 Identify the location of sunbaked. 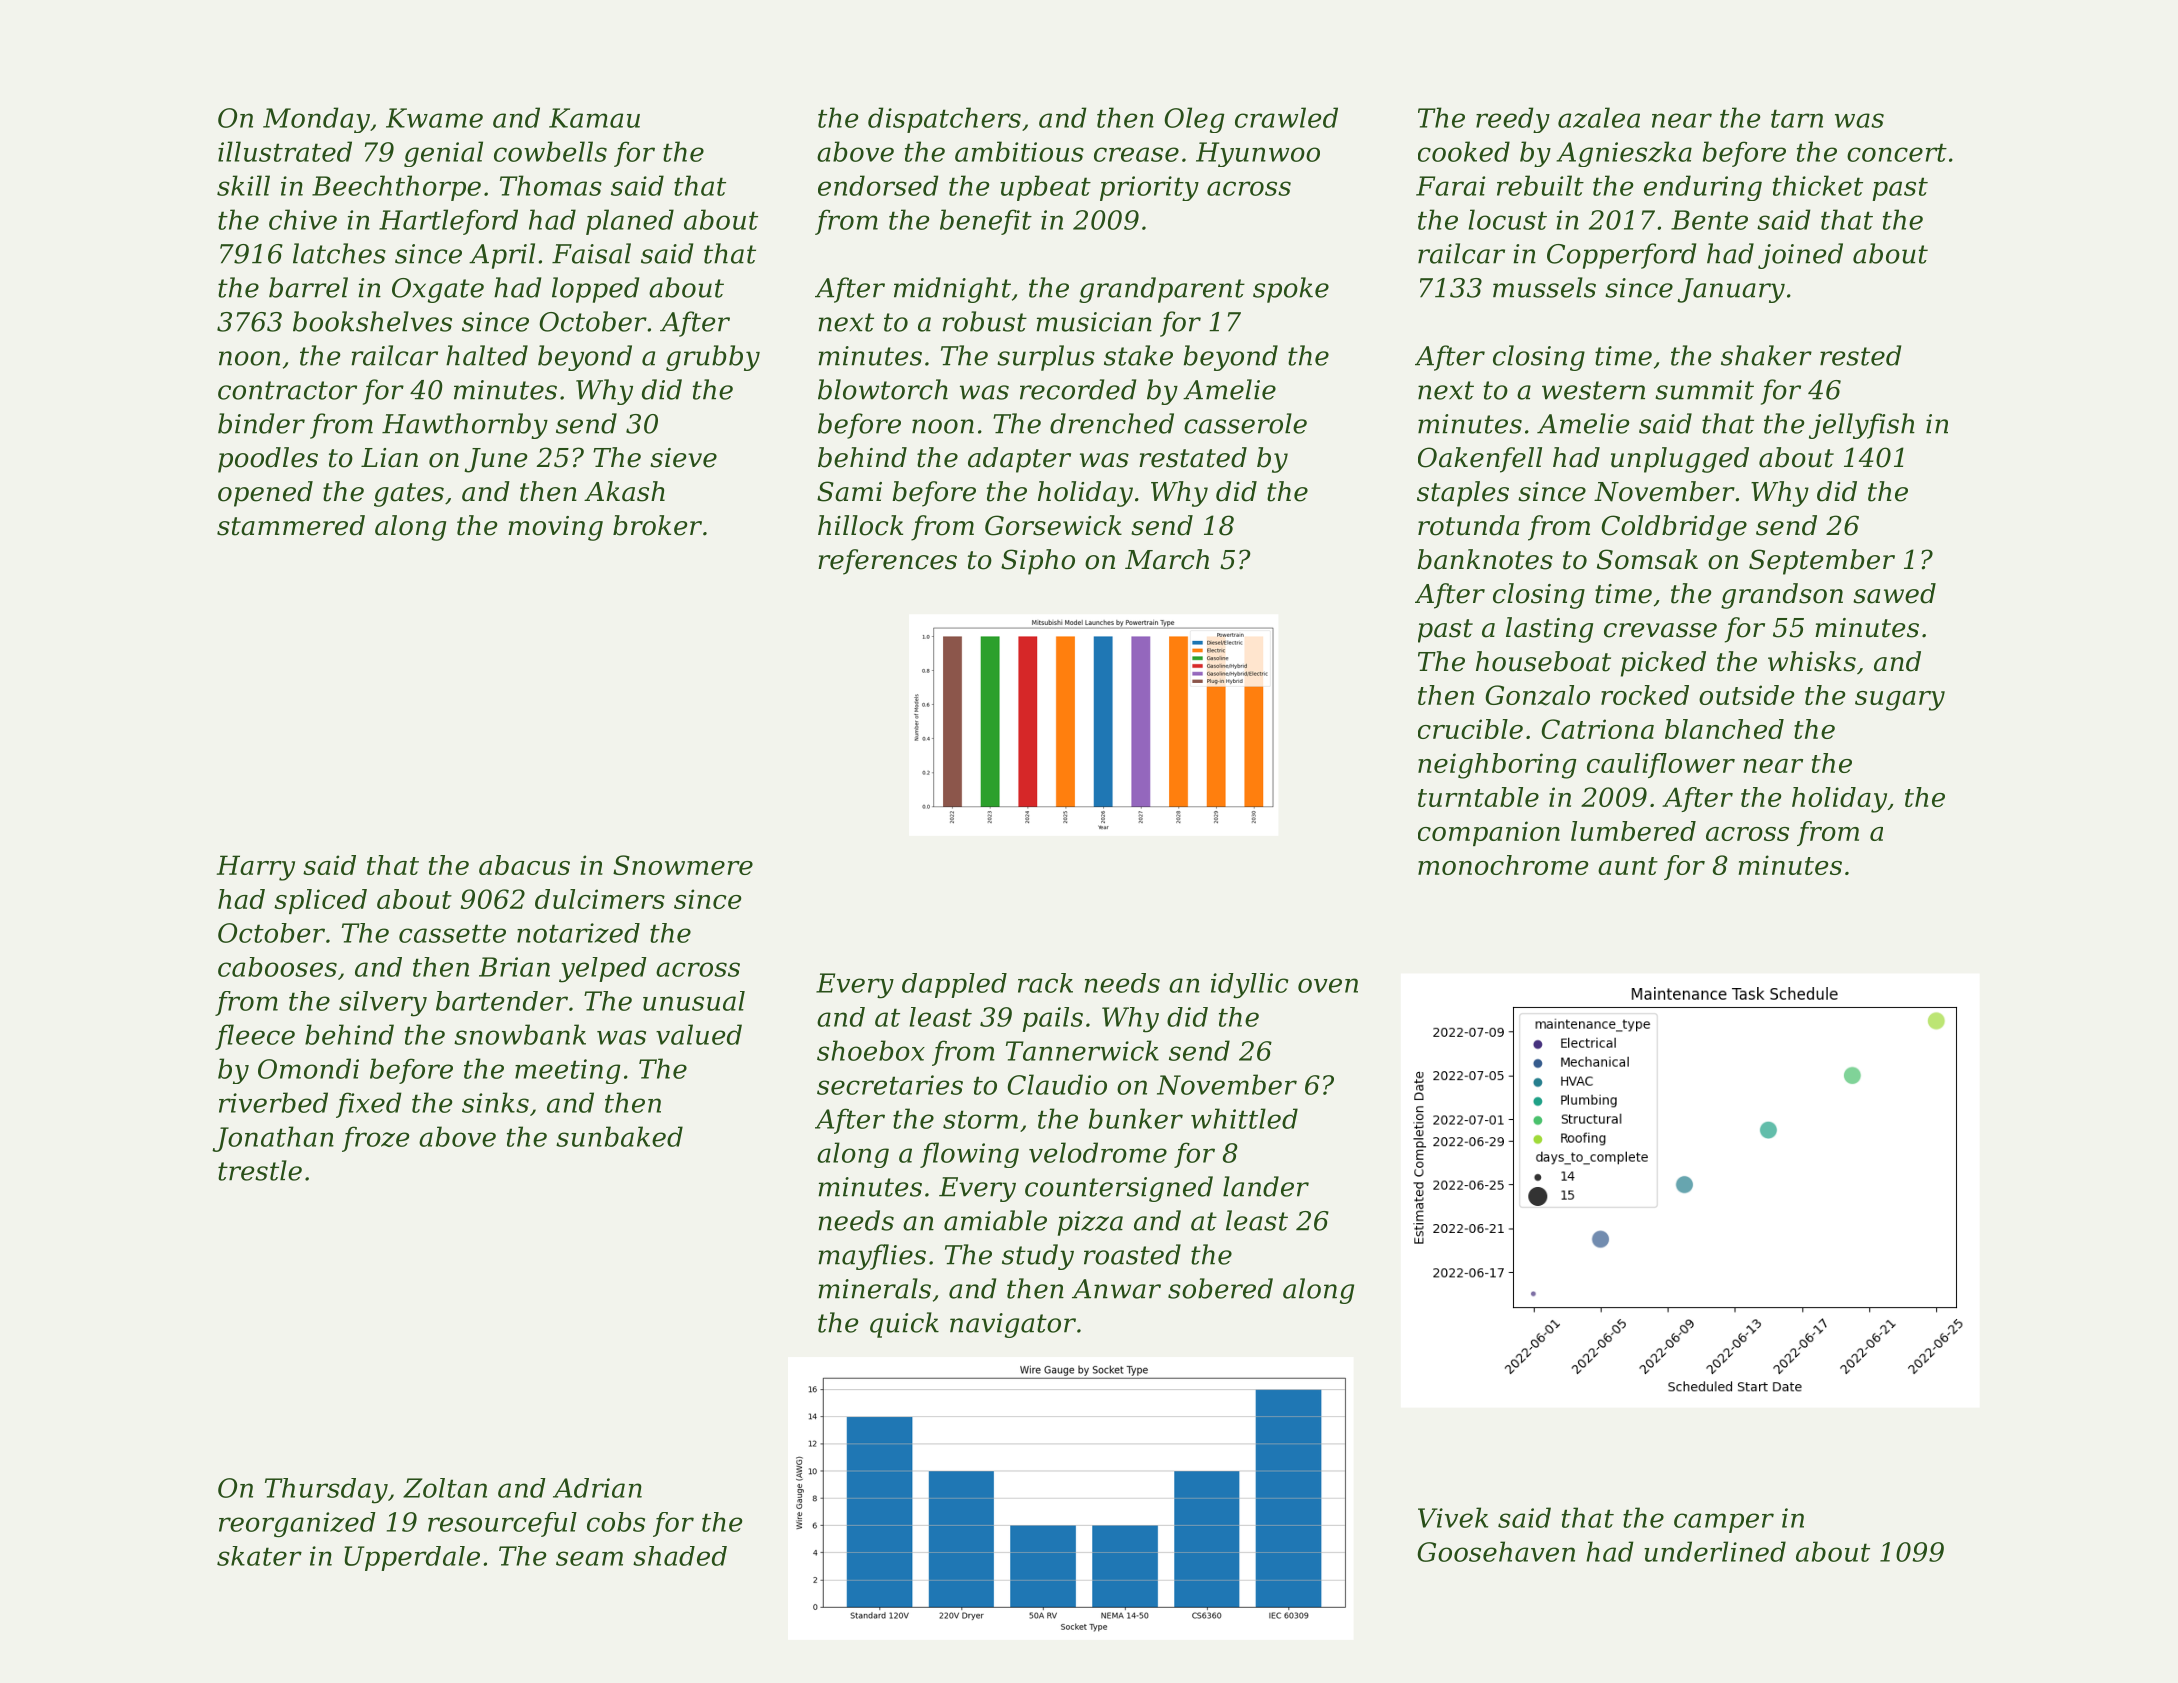
(619, 1136).
